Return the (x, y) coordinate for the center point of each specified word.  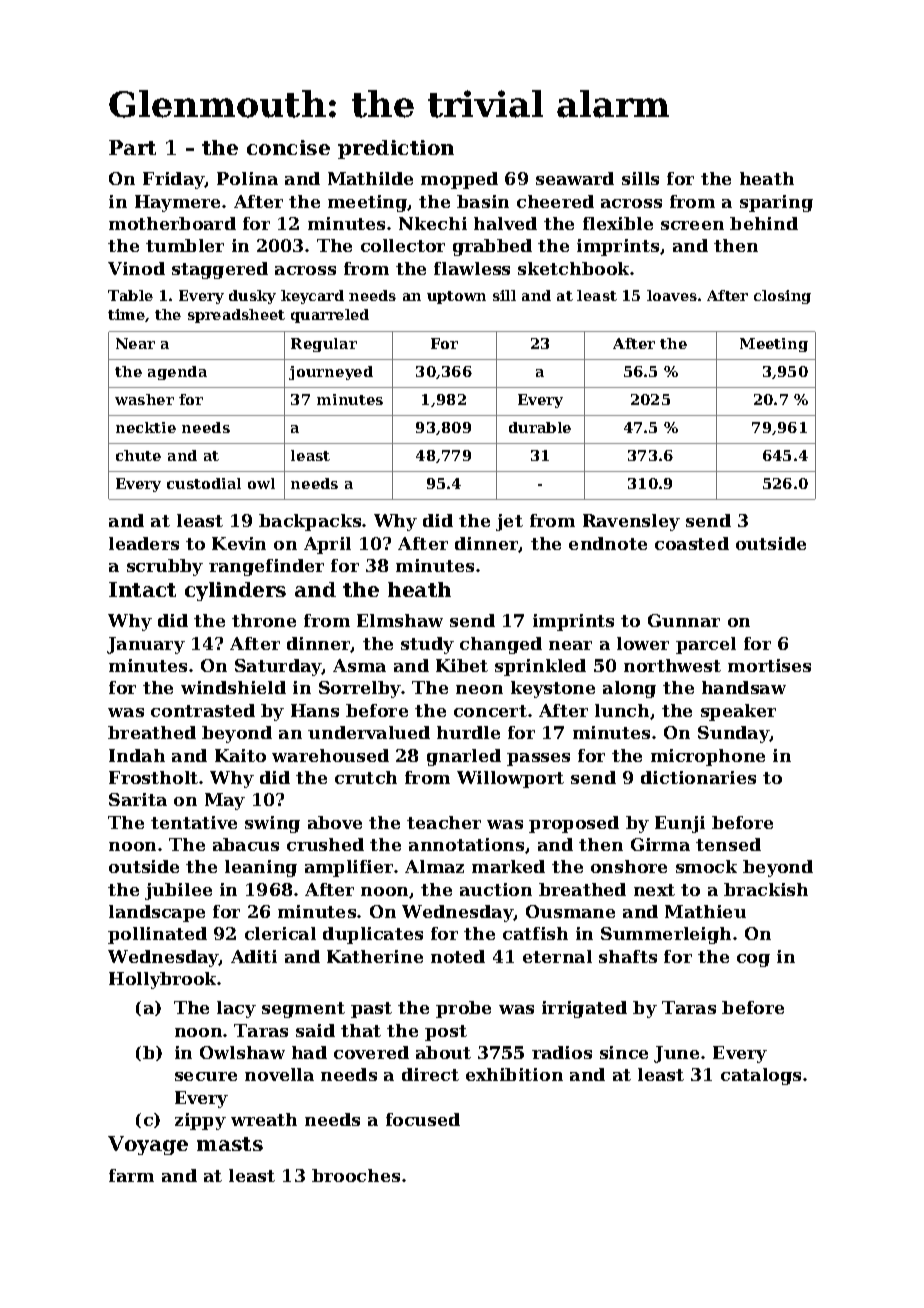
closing (782, 297)
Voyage (148, 1145)
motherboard (172, 223)
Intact (142, 589)
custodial (204, 483)
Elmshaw (400, 620)
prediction (396, 149)
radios (562, 1052)
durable (540, 427)
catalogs (761, 1076)
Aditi (254, 956)
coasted (692, 543)
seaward (575, 178)
